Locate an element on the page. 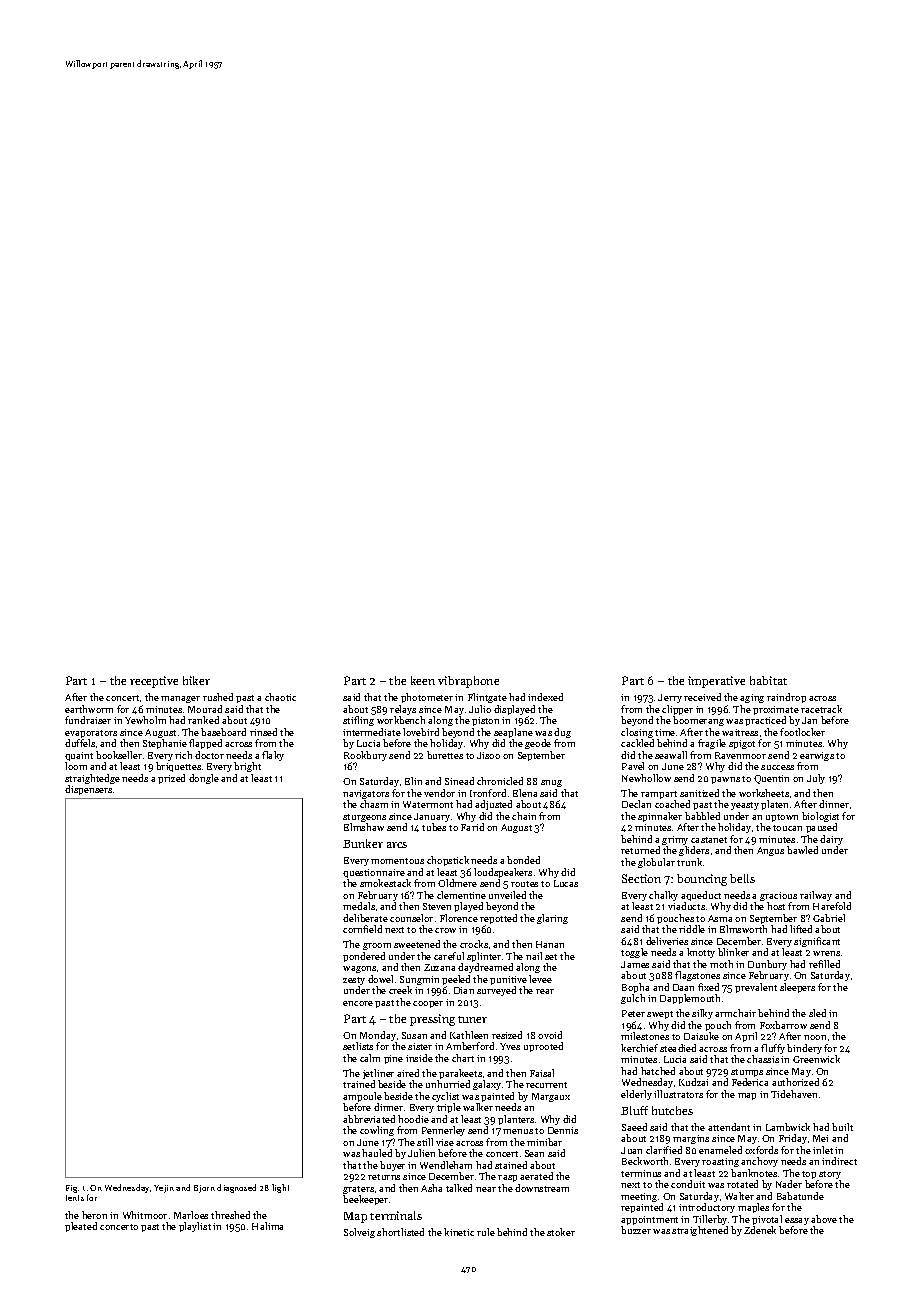 This page has height=1308, width=924. Bjorn is located at coordinates (204, 1189).
